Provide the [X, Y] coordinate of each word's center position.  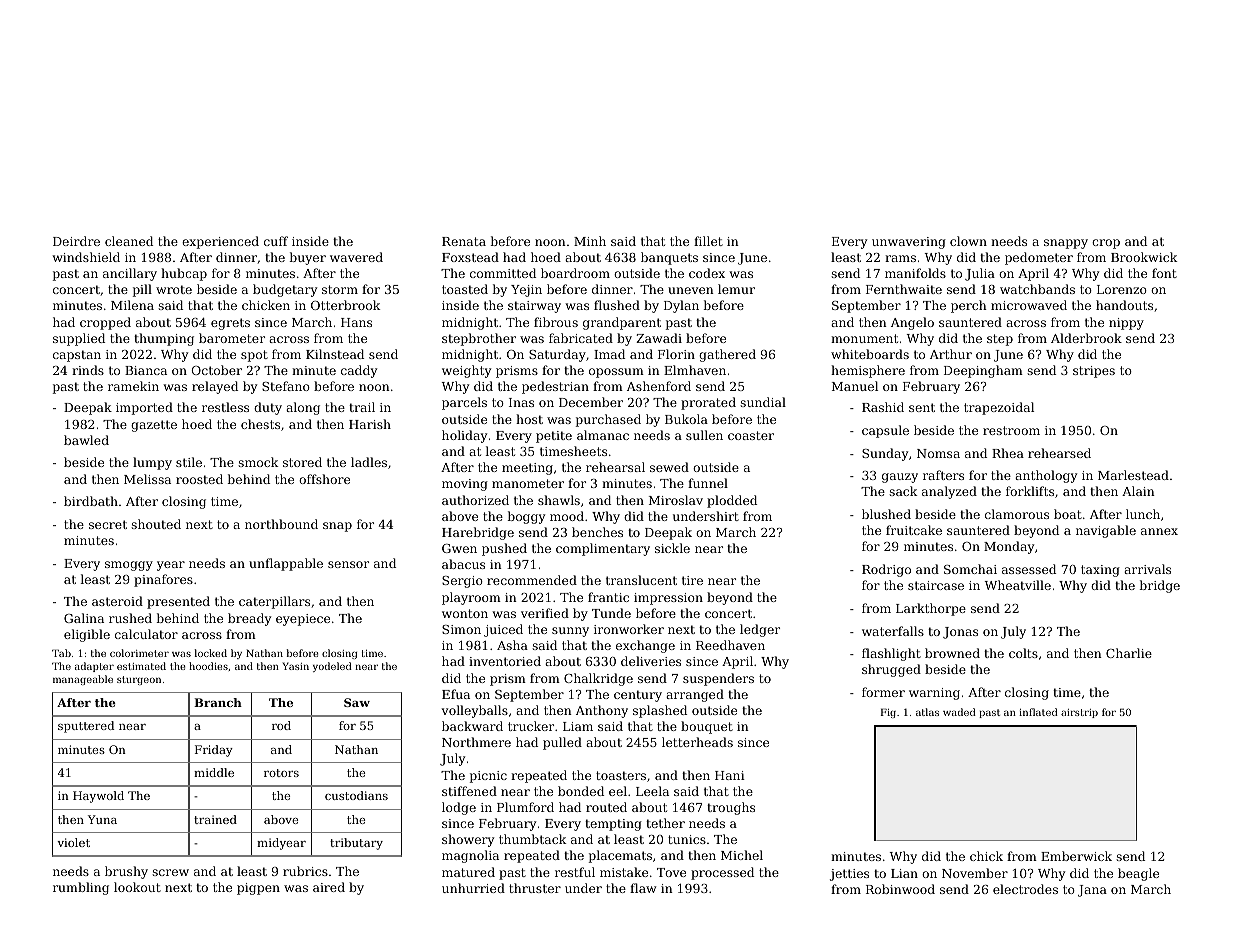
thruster [535, 888]
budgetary [285, 290]
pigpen [258, 889]
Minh [590, 241]
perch [969, 306]
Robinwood [900, 889]
